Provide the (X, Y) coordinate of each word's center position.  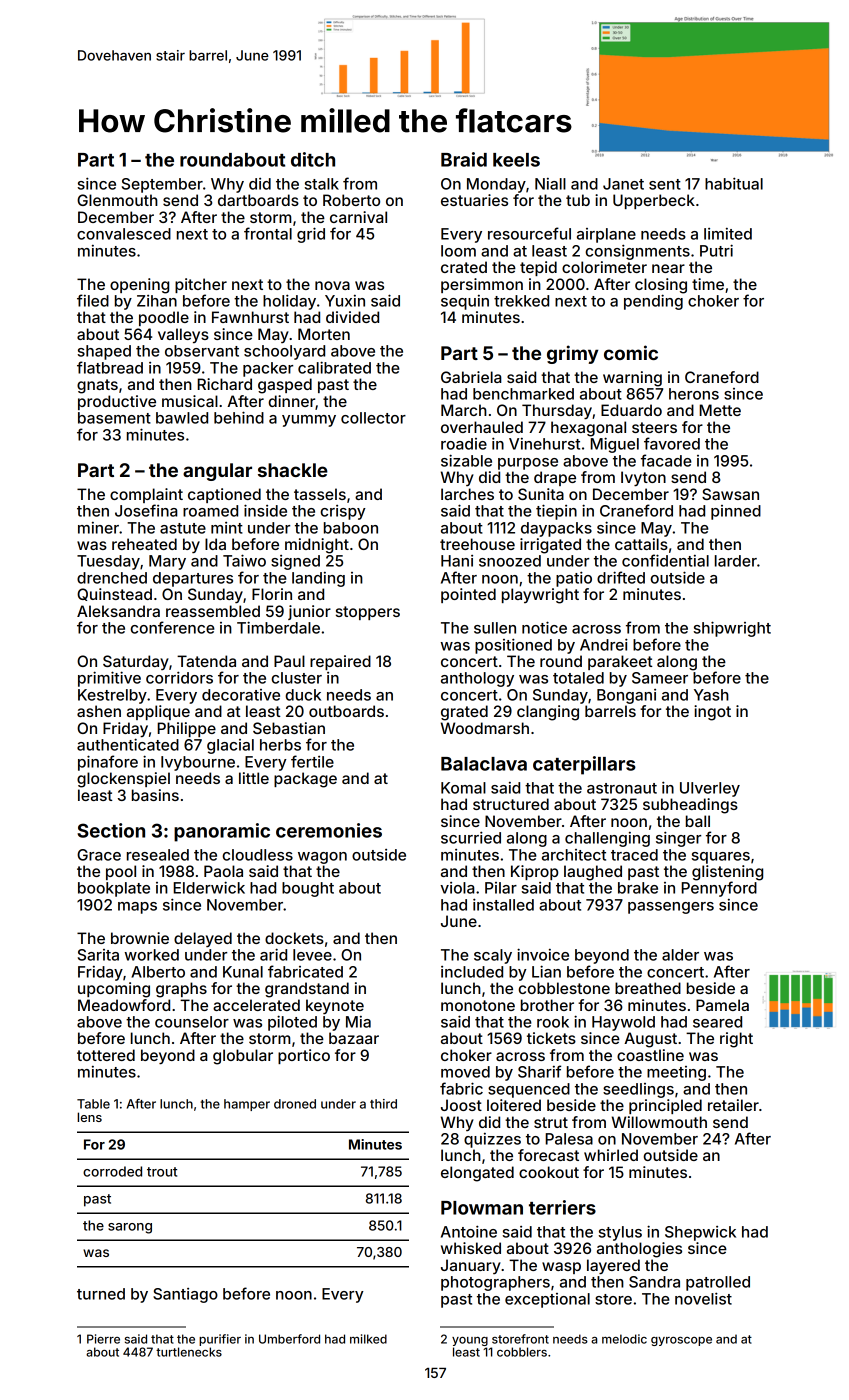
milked (368, 1339)
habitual (734, 183)
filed (93, 300)
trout (162, 1172)
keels (516, 160)
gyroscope (681, 1341)
